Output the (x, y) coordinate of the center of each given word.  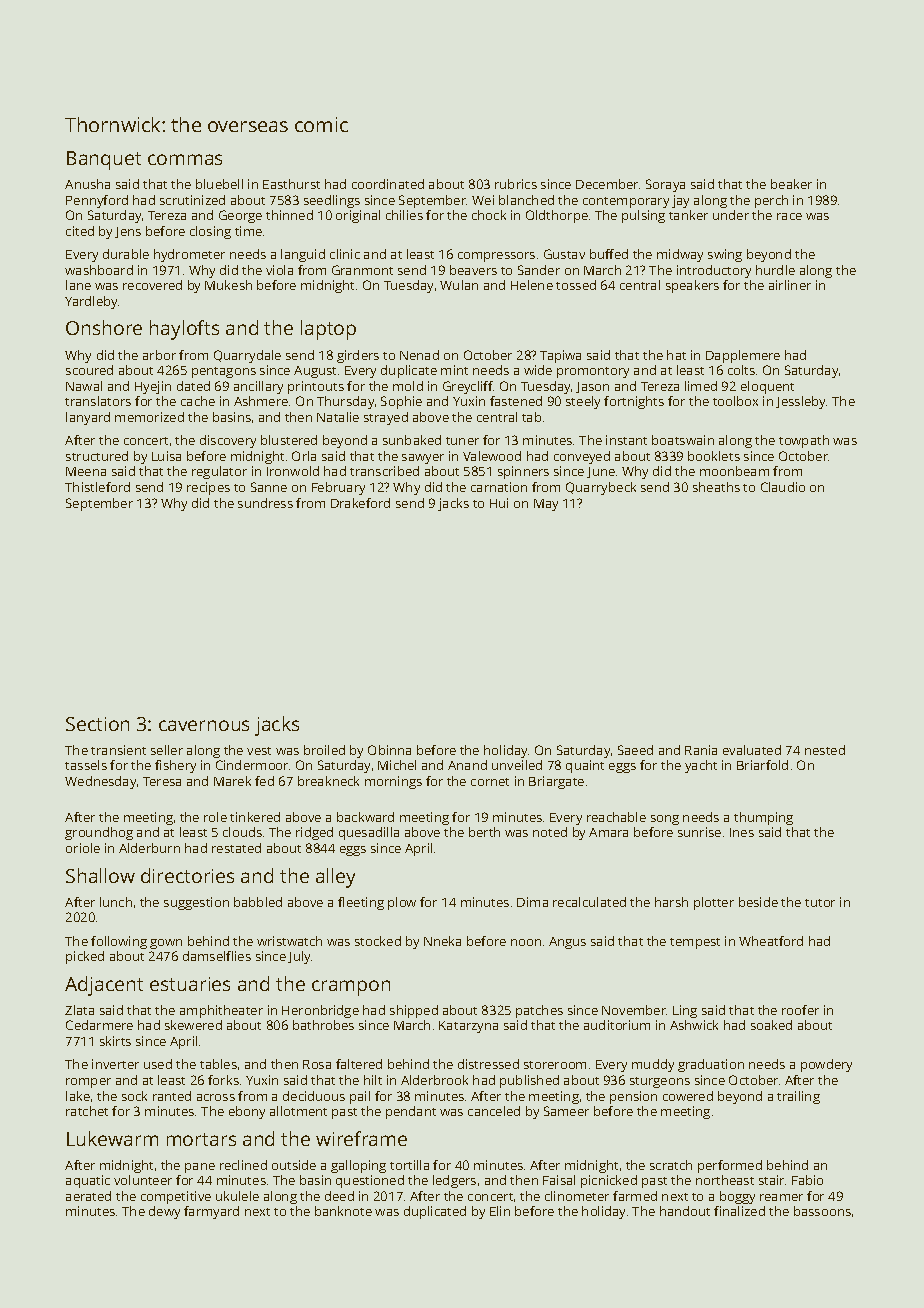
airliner (790, 285)
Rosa (317, 1064)
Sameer (566, 1111)
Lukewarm (112, 1138)
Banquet (104, 160)
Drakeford (360, 503)
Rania (701, 750)
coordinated (388, 184)
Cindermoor (252, 765)
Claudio (783, 487)
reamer (781, 1197)
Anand (467, 765)
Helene (532, 285)
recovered (152, 285)
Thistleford (97, 487)
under (731, 215)
